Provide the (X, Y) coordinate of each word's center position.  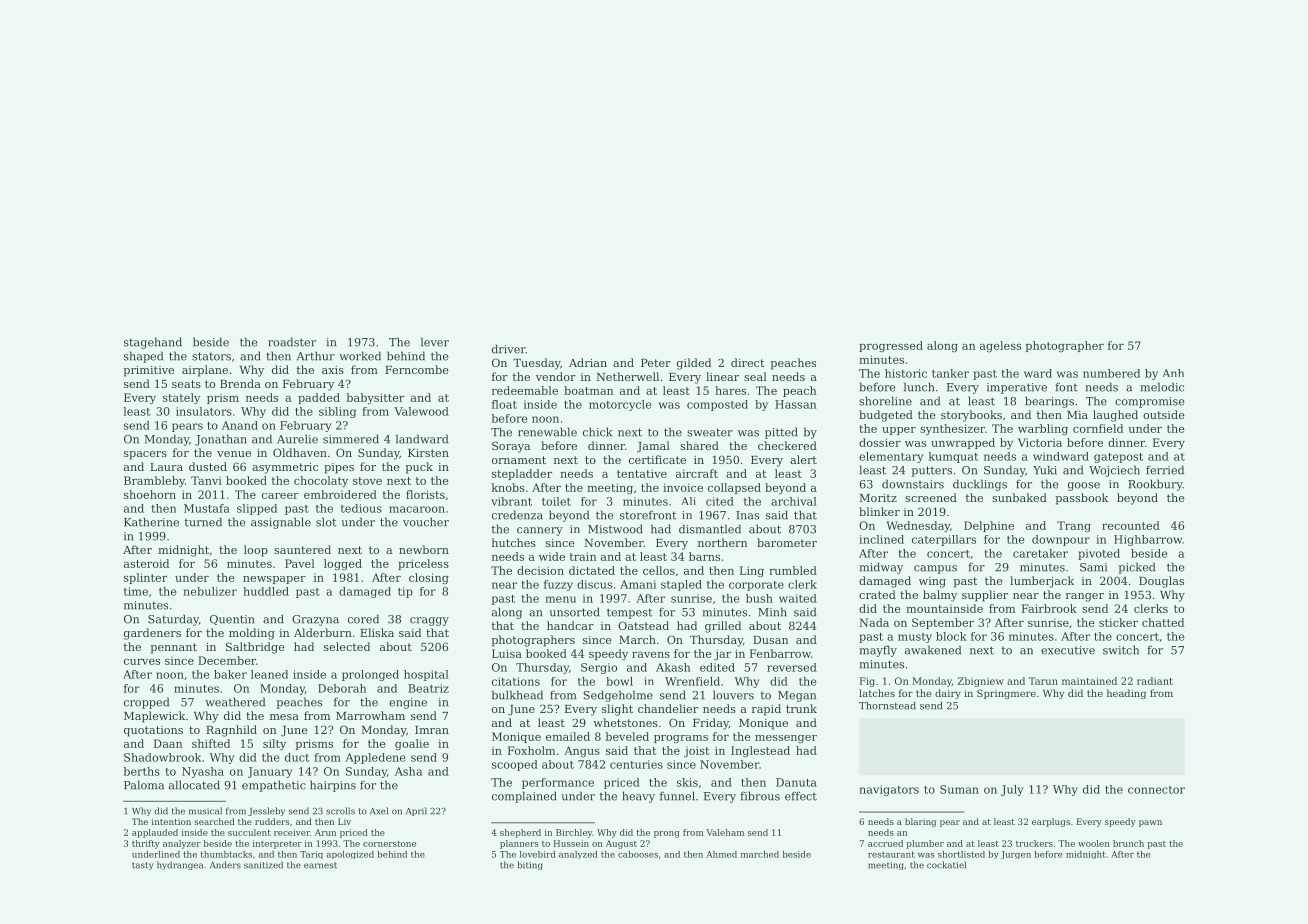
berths (142, 771)
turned (203, 522)
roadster (292, 342)
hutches (514, 542)
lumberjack (1042, 582)
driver (509, 349)
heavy (638, 797)
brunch (1128, 843)
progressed (891, 346)
